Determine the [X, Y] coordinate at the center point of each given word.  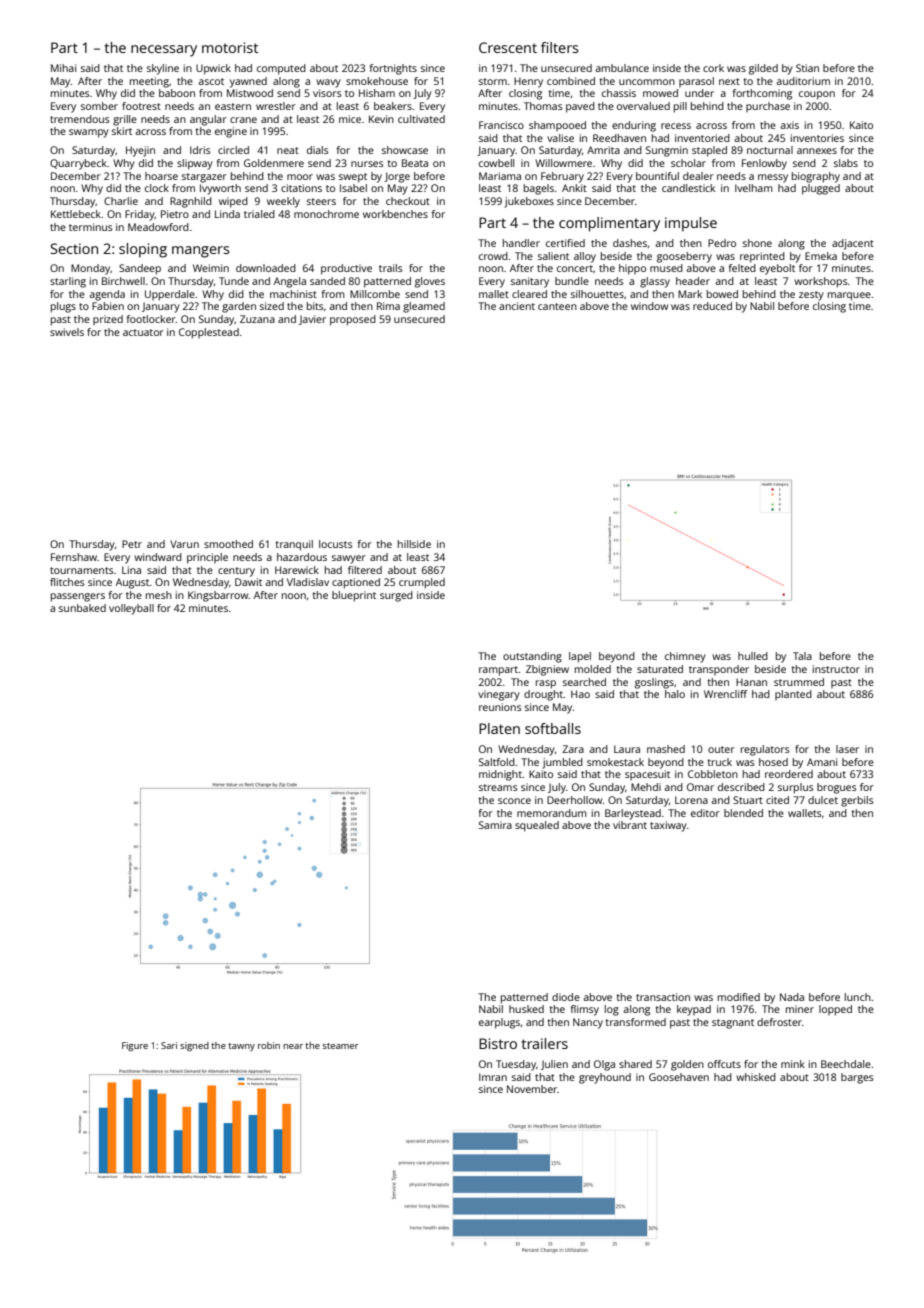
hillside [414, 544]
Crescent [508, 47]
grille [125, 120]
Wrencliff [725, 694]
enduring [634, 126]
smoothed [228, 544]
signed [194, 1046]
